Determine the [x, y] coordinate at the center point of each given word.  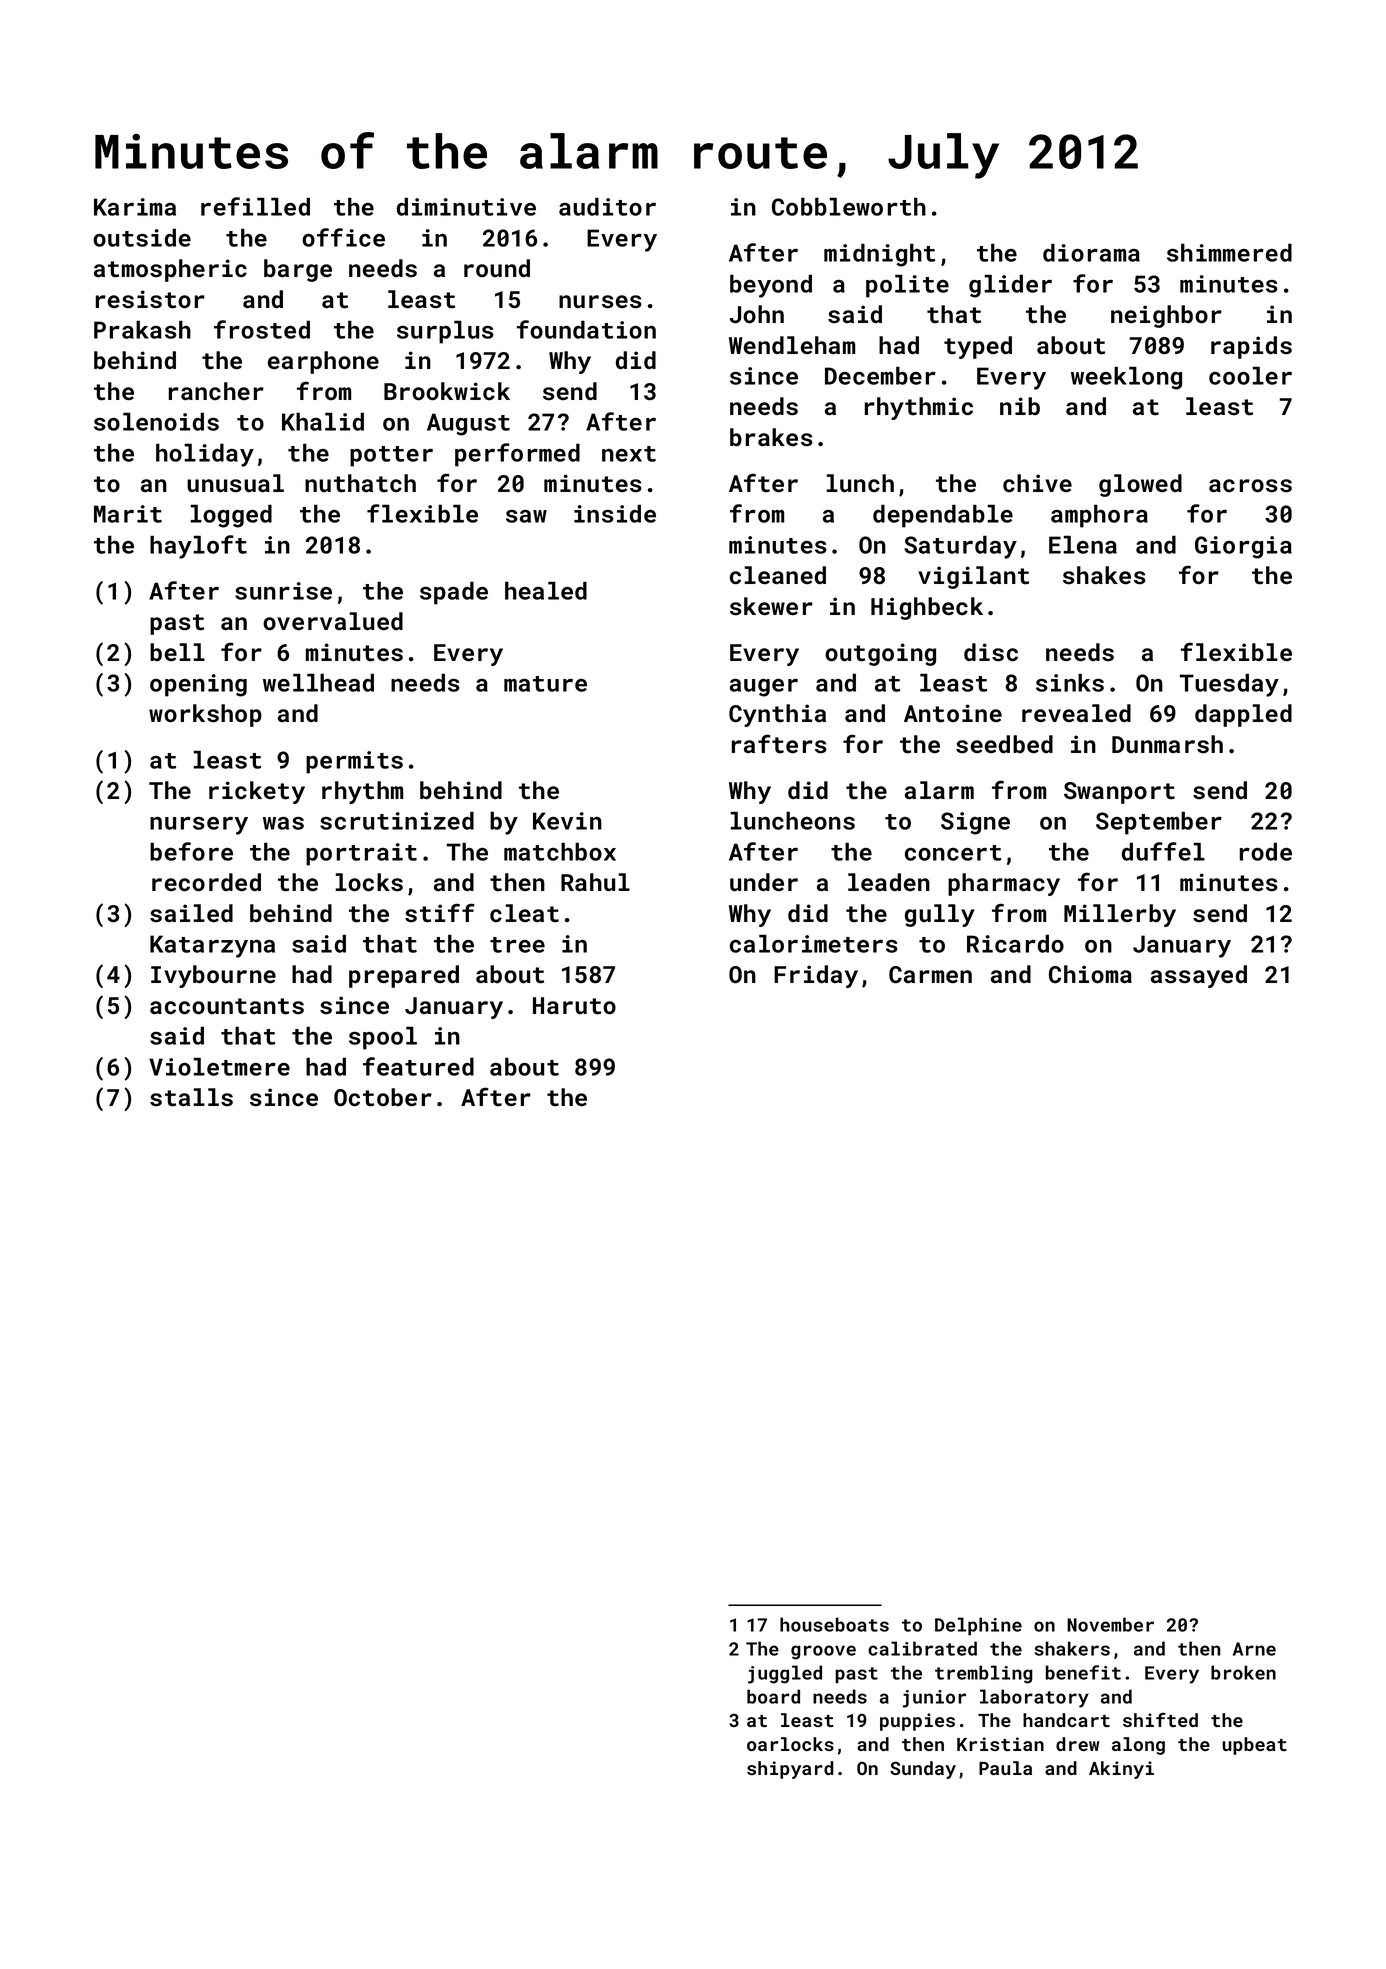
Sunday [923, 1770]
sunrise [283, 591]
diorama [1091, 252]
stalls [191, 1097]
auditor [607, 206]
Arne [1254, 1649]
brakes [771, 437]
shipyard [790, 1770]
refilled [255, 206]
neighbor [1166, 316]
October [383, 1097]
